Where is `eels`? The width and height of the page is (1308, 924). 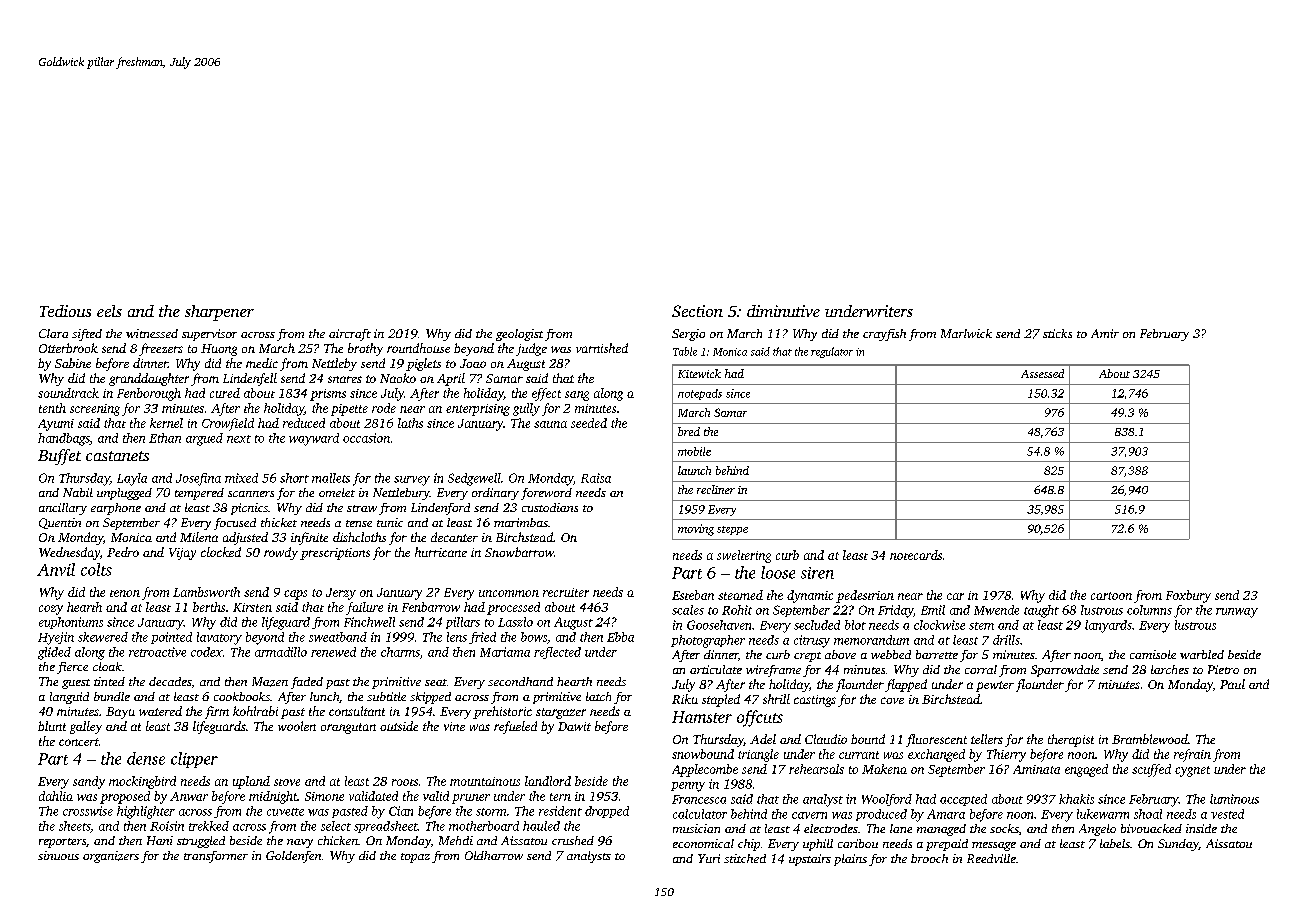 eels is located at coordinates (109, 311).
